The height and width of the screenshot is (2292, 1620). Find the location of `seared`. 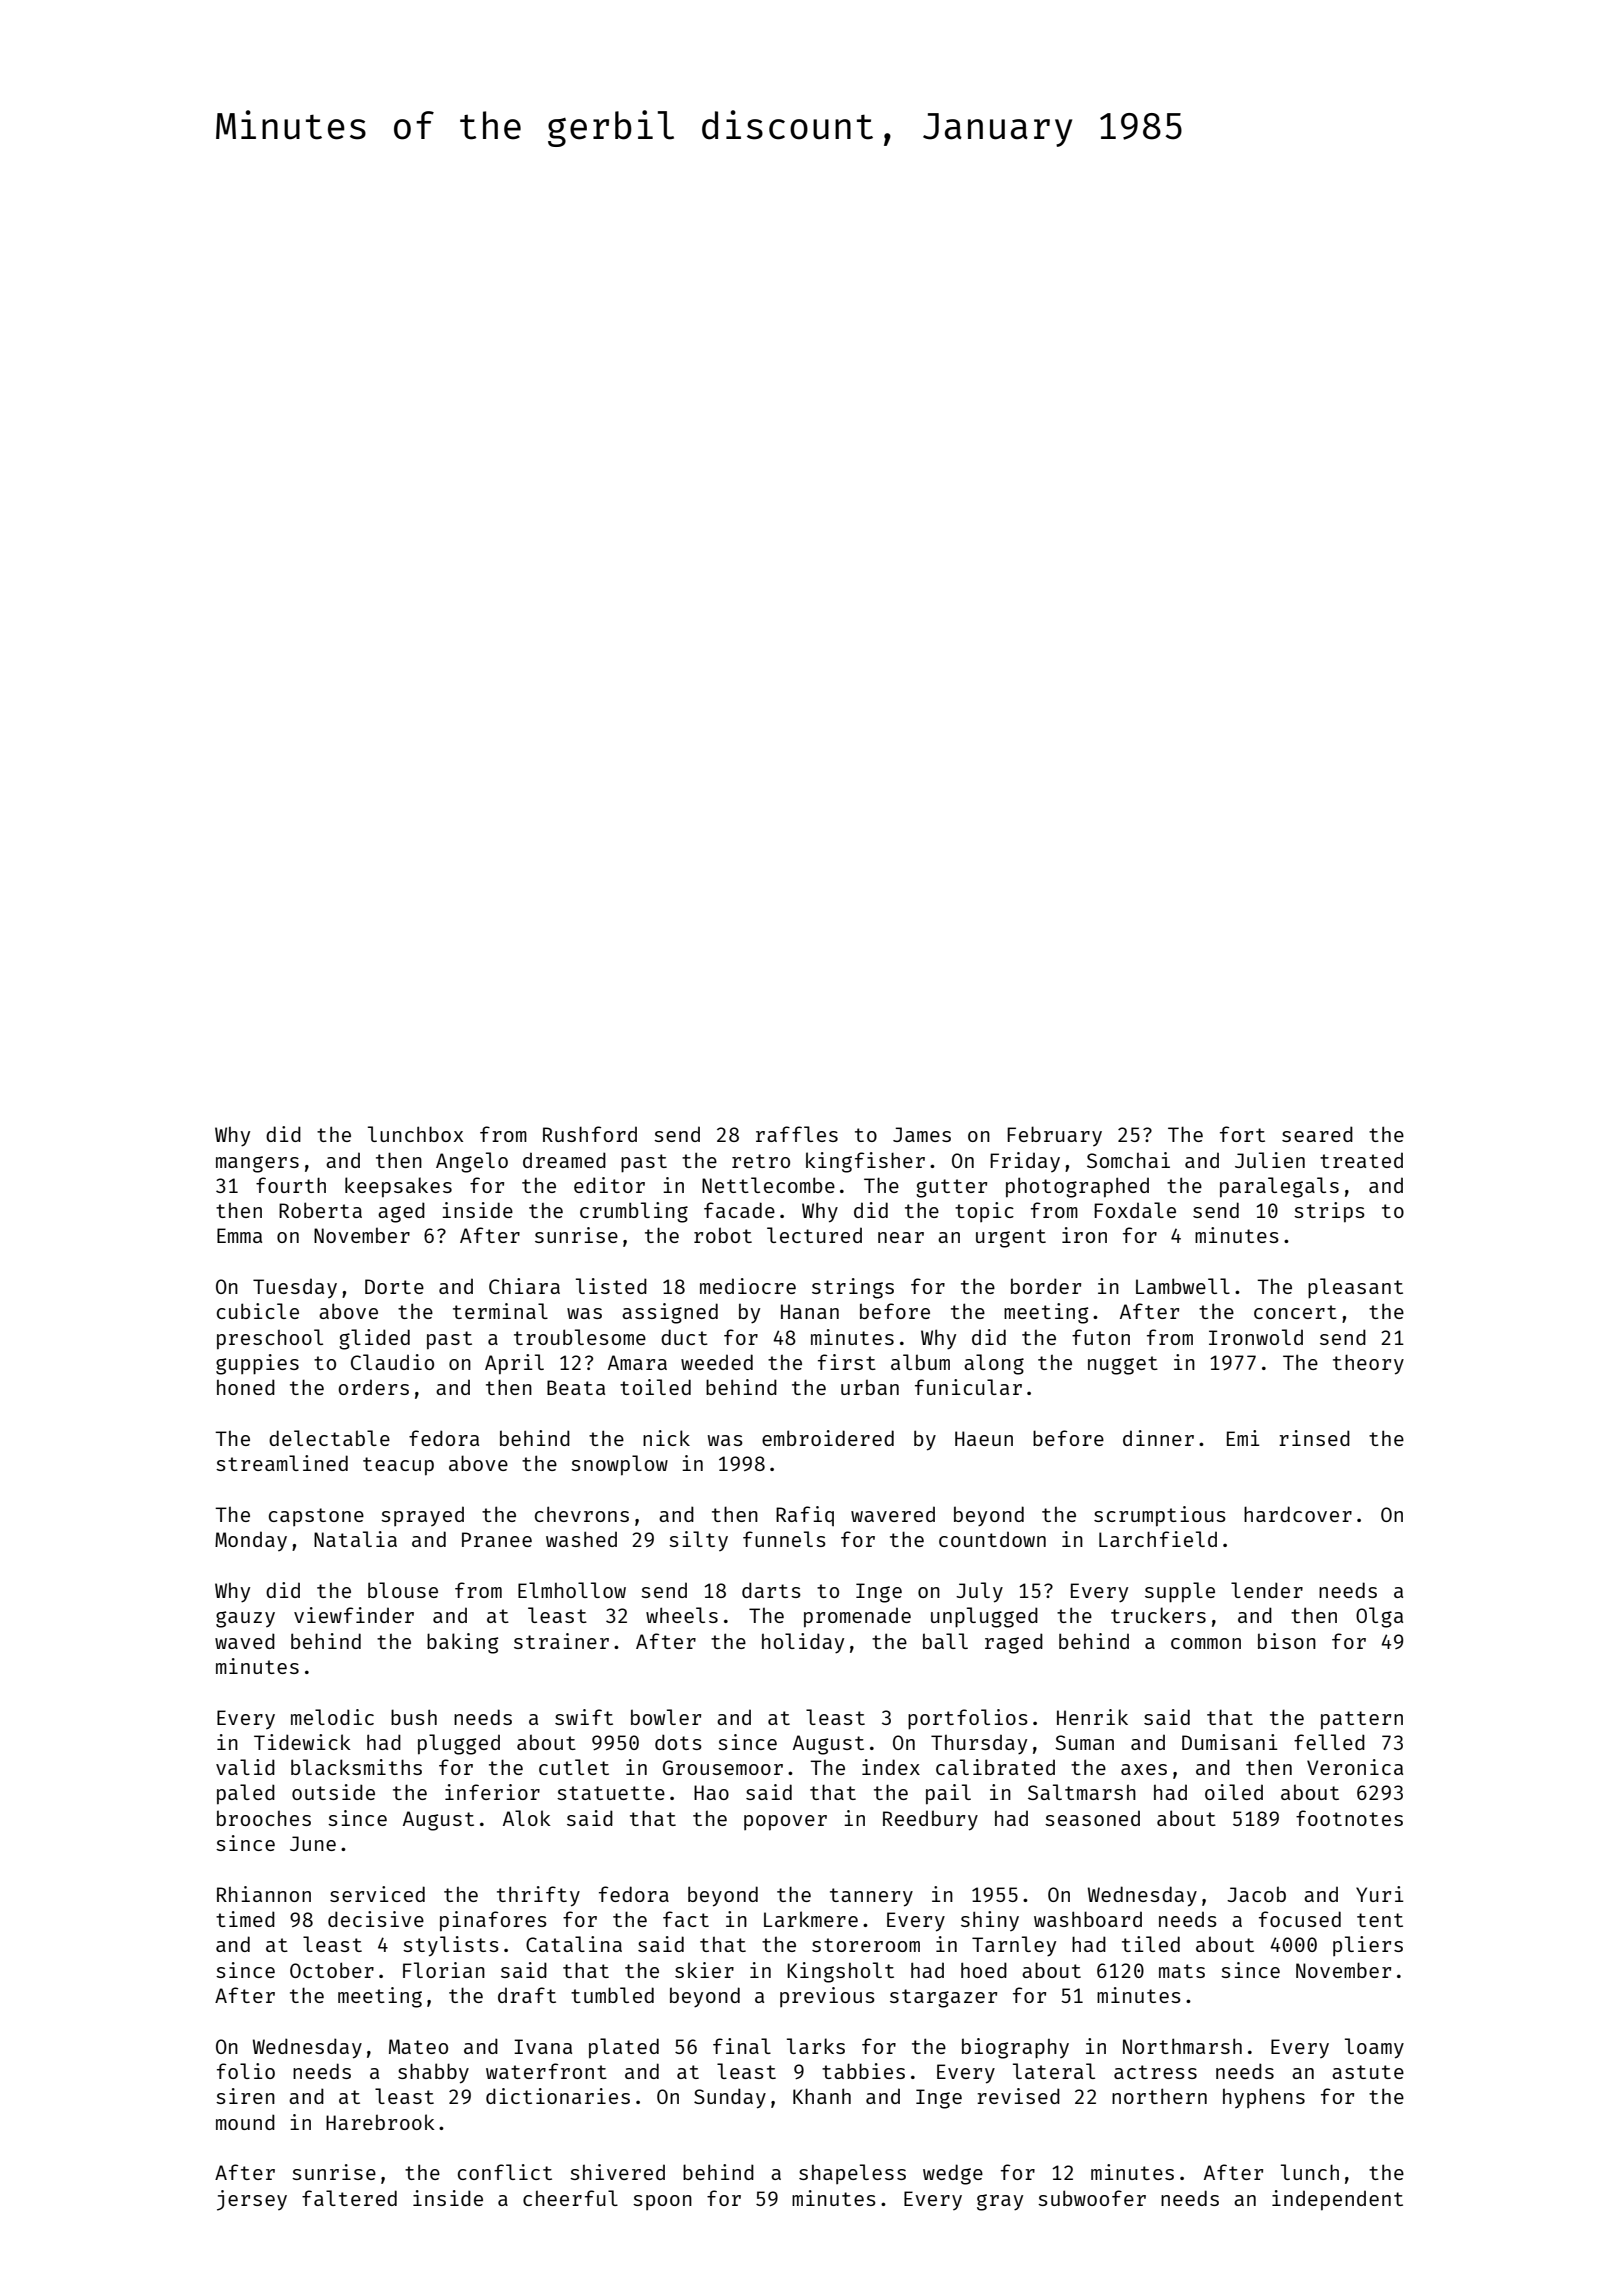

seared is located at coordinates (1317, 1134).
